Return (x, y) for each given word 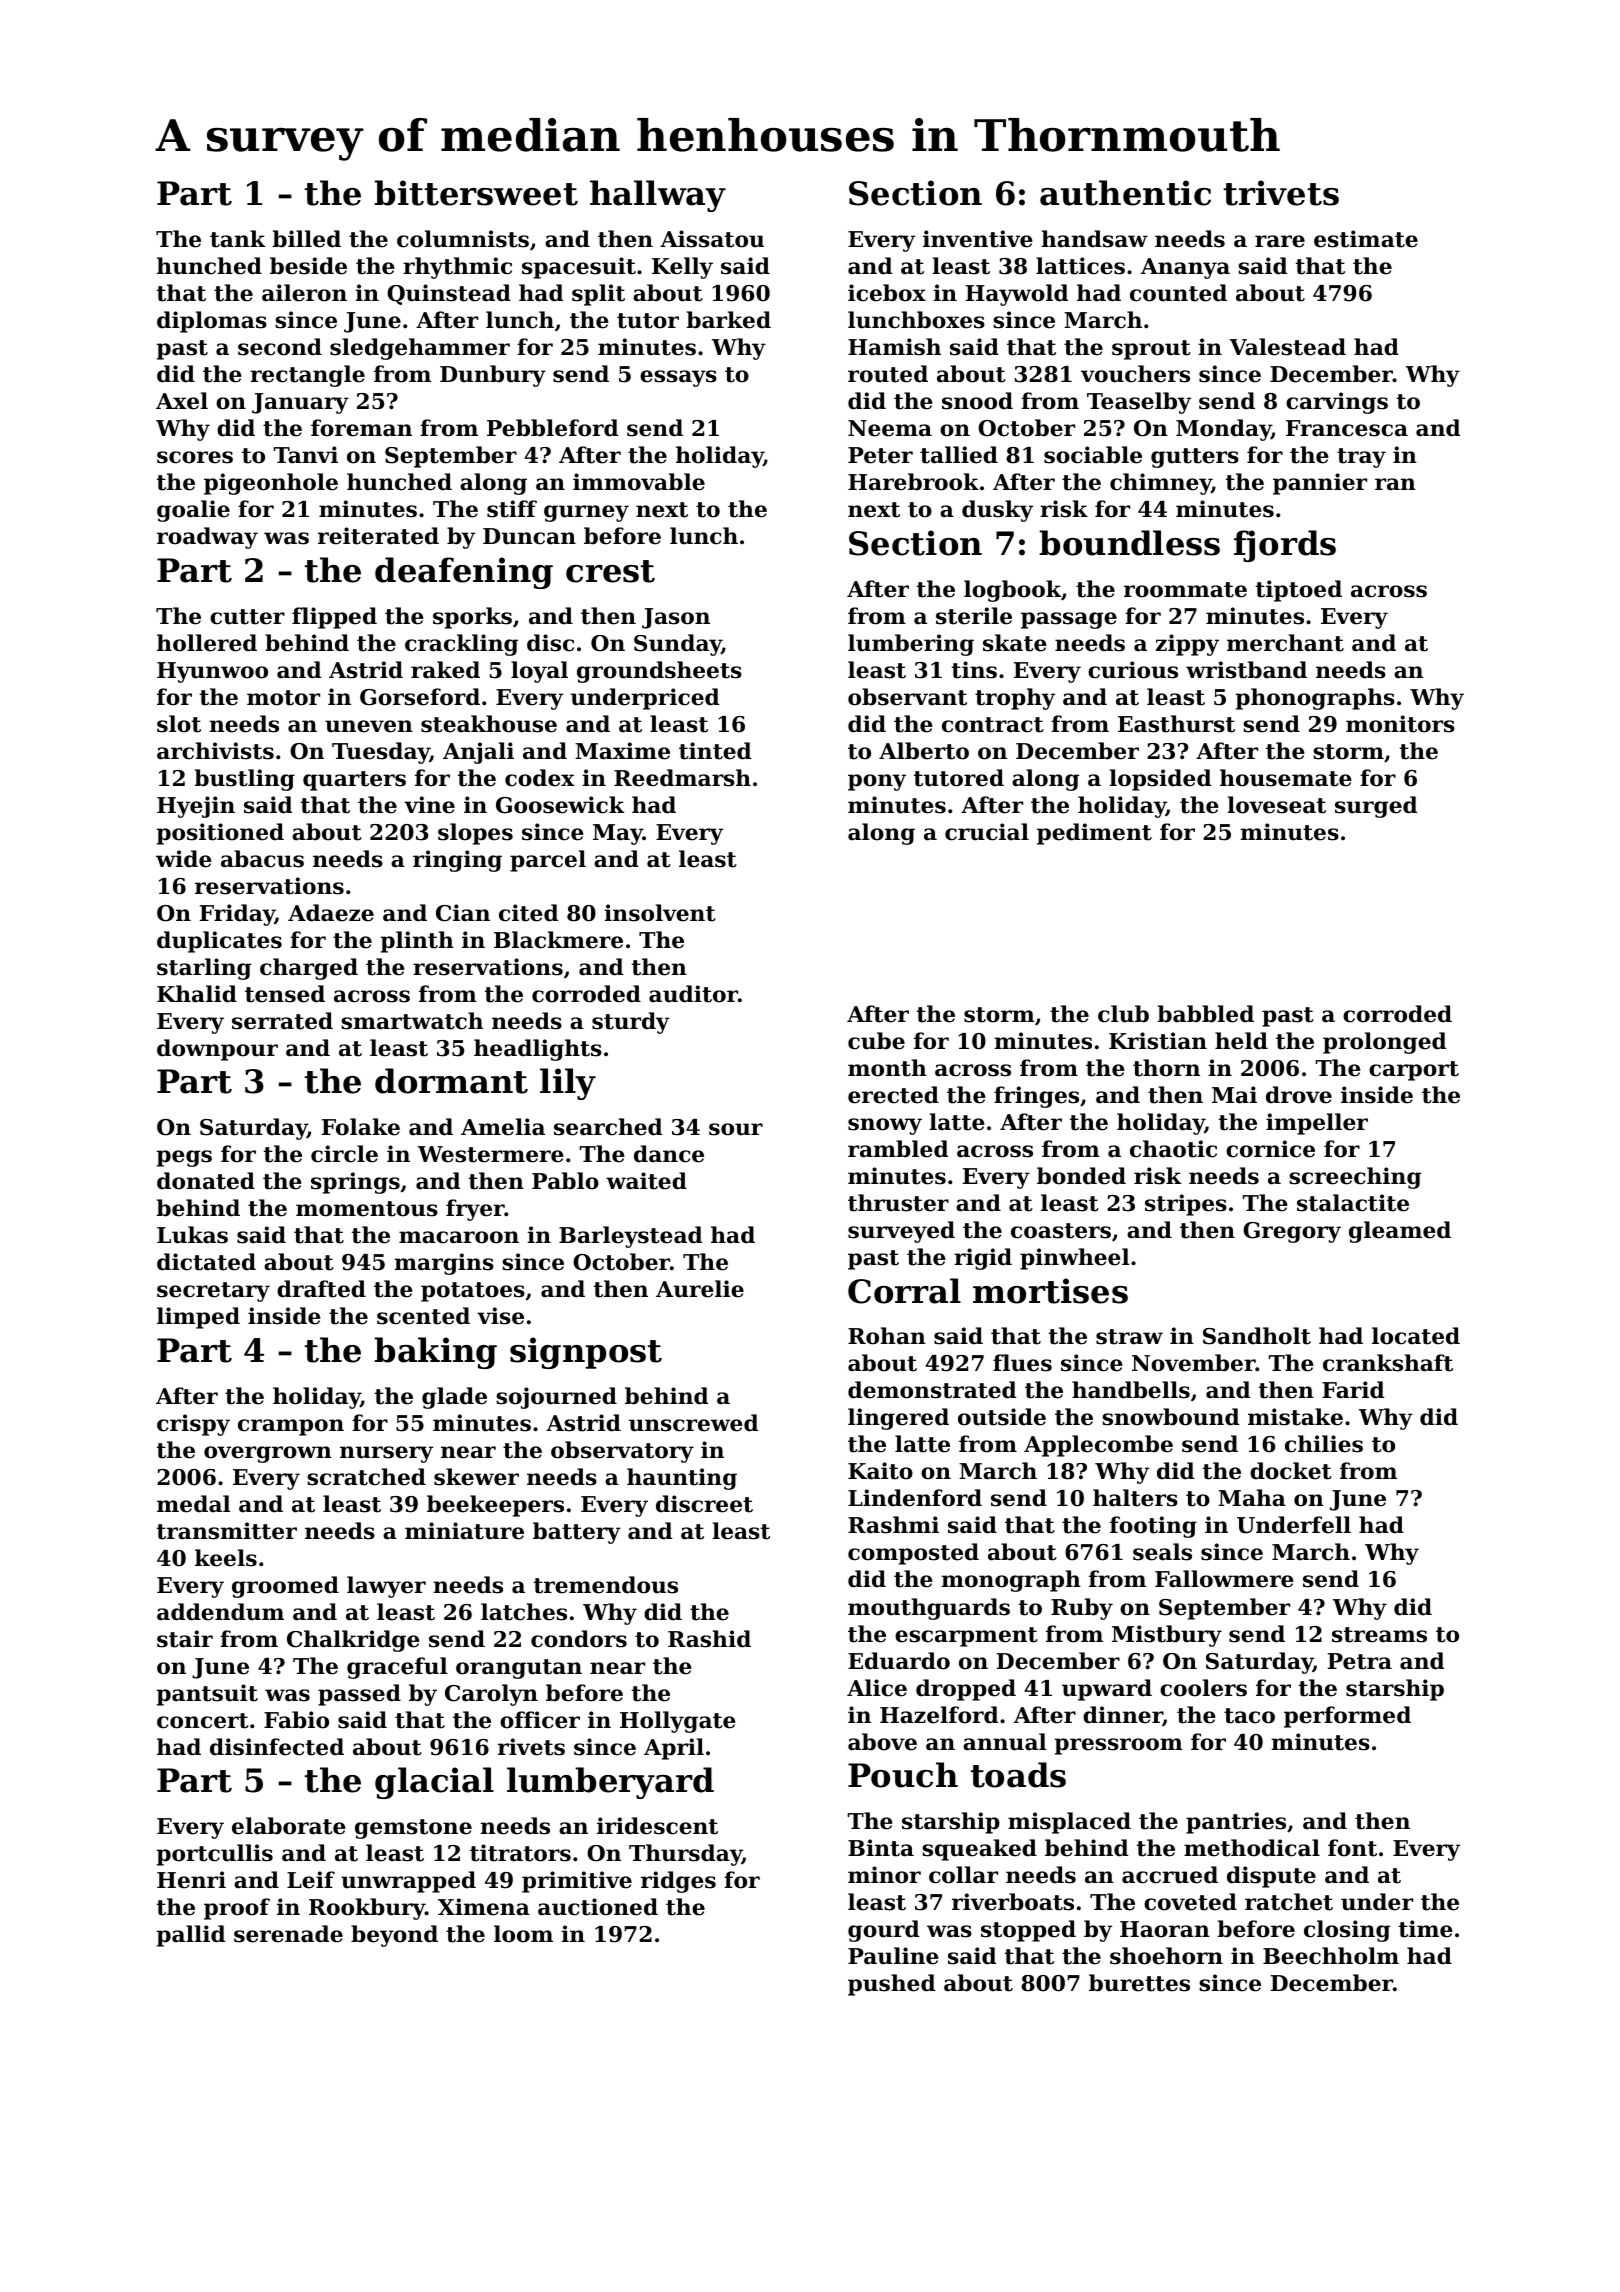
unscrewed (693, 1423)
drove (1299, 1095)
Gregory (1292, 1232)
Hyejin (196, 807)
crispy (193, 1425)
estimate (1366, 239)
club (1123, 1014)
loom (523, 1934)
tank (237, 239)
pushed (891, 1985)
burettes (1139, 1983)
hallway (658, 196)
